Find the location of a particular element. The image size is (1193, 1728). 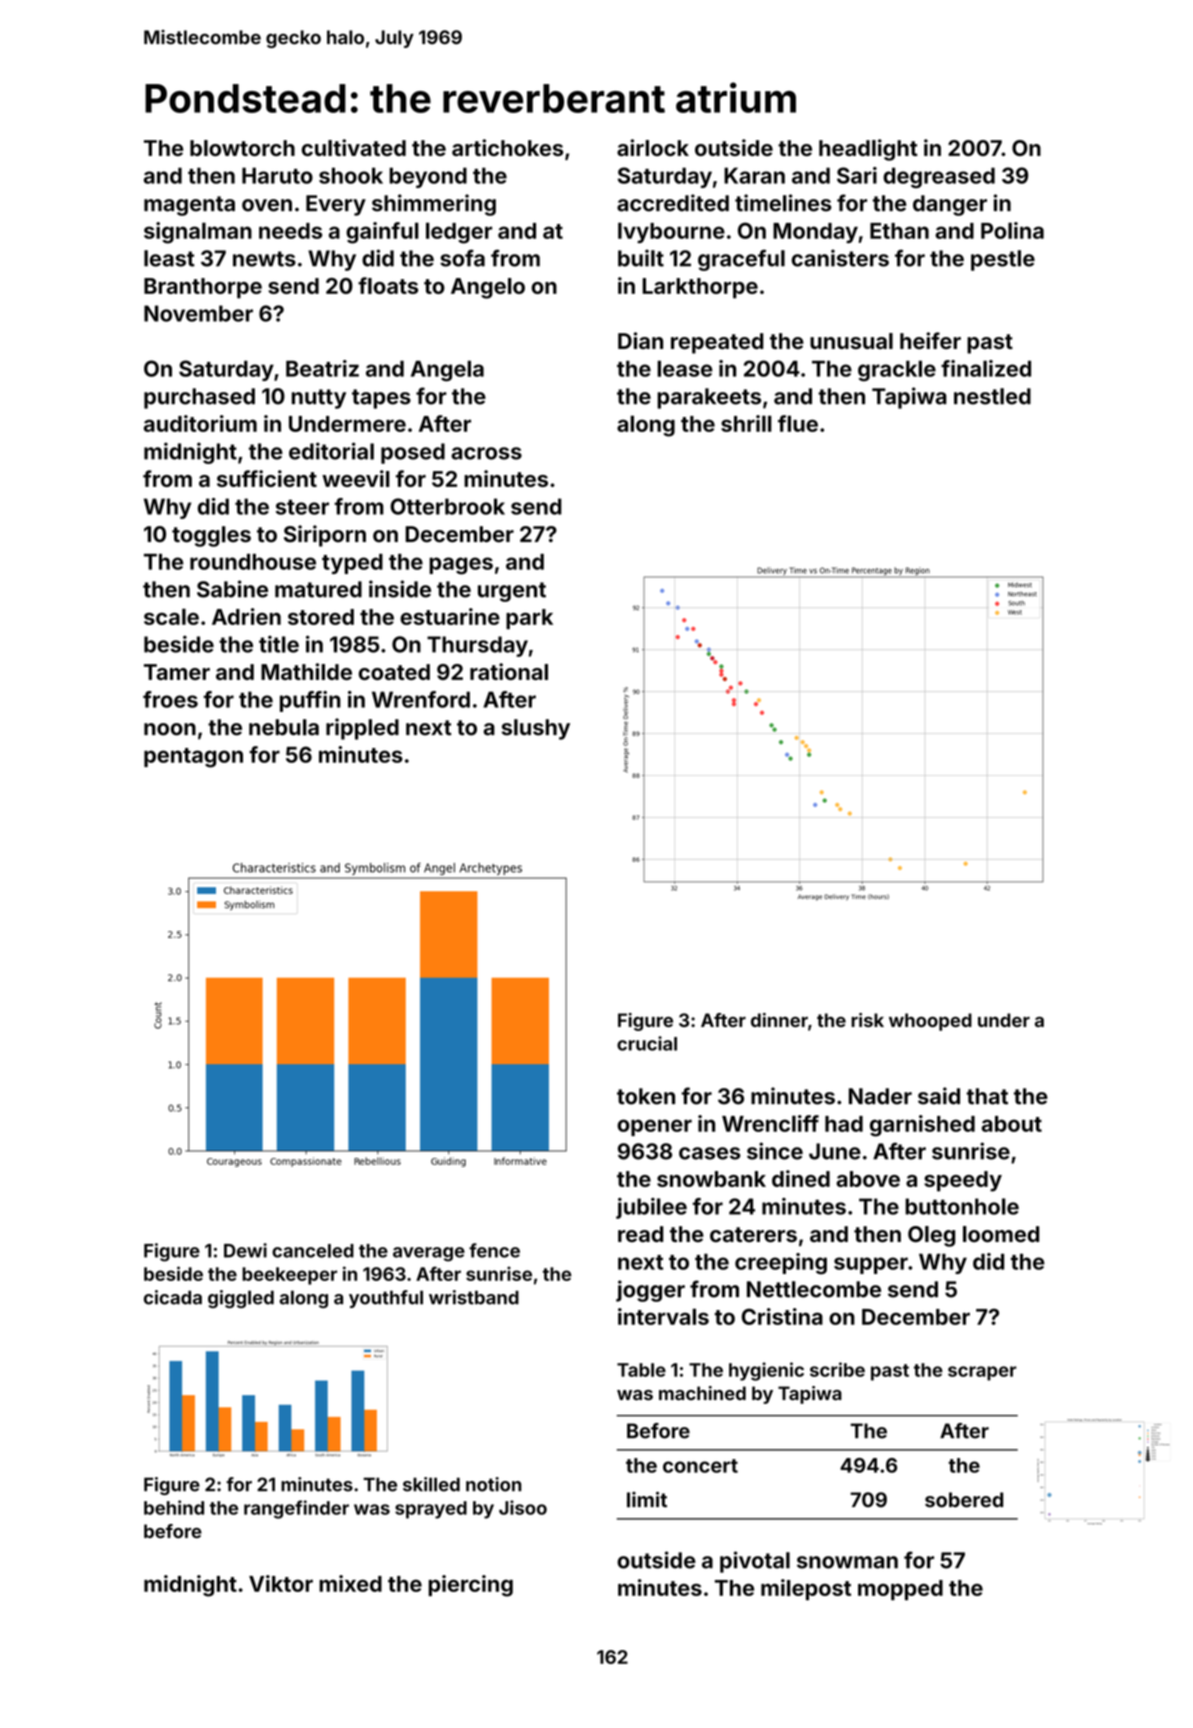

purchased is located at coordinates (199, 398).
